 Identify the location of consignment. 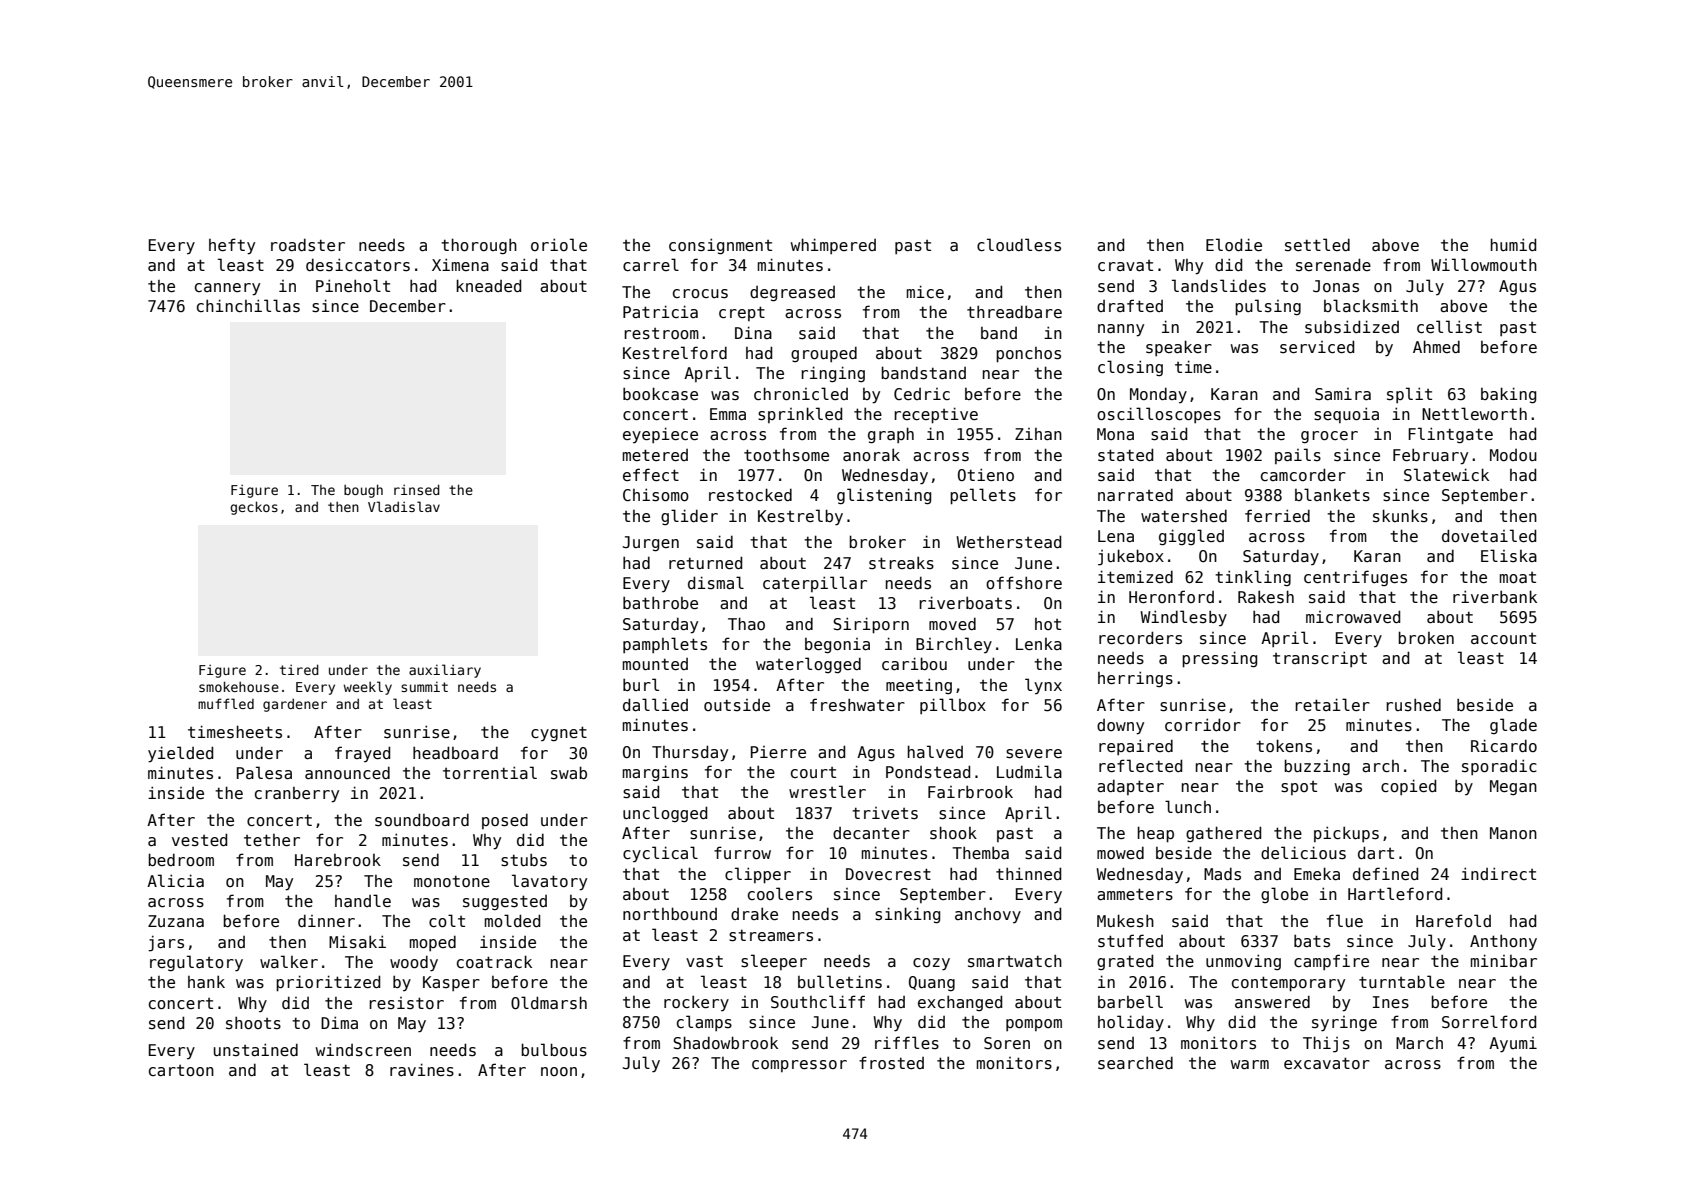
(720, 246).
